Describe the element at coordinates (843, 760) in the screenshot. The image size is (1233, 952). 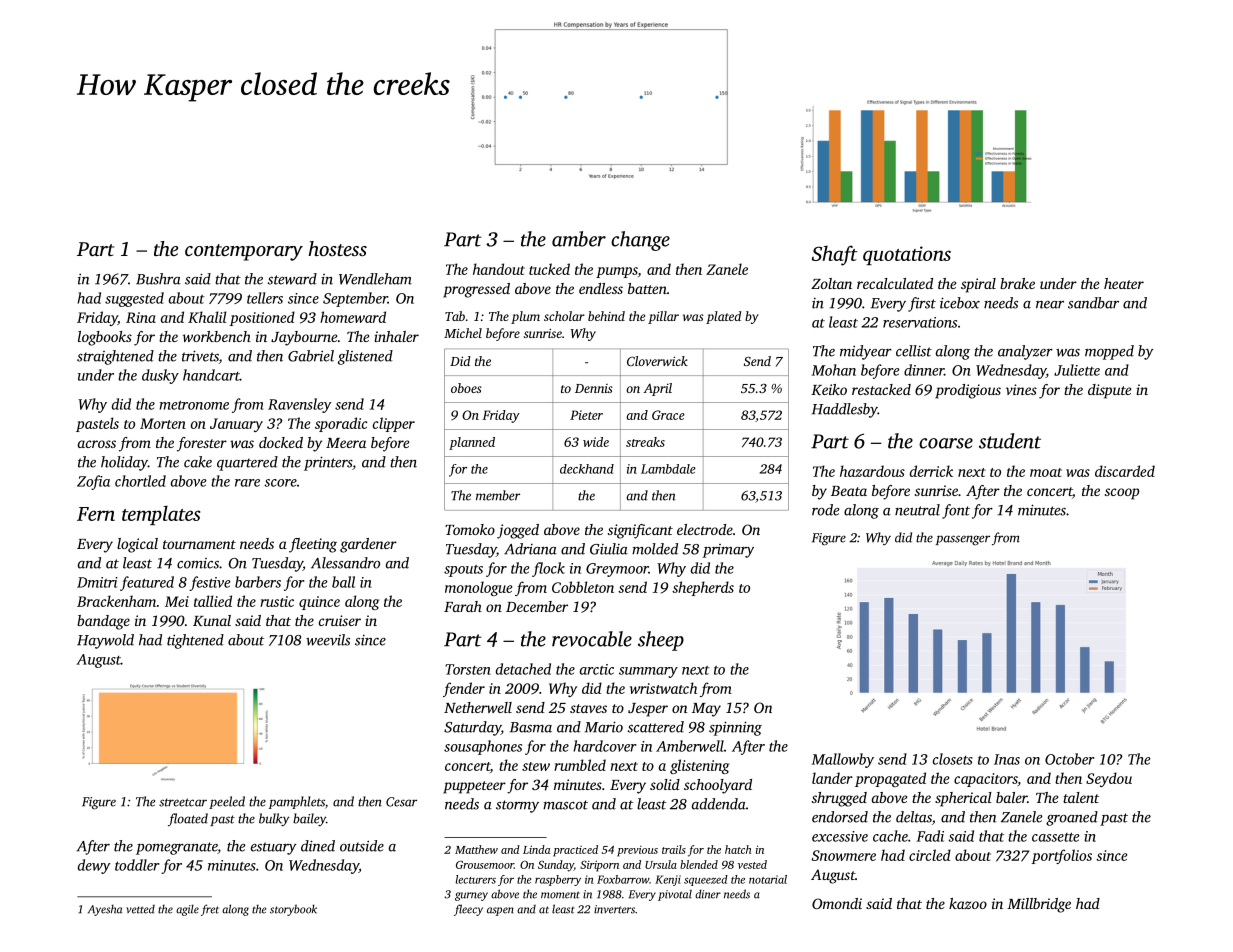
I see `Mallowby` at that location.
